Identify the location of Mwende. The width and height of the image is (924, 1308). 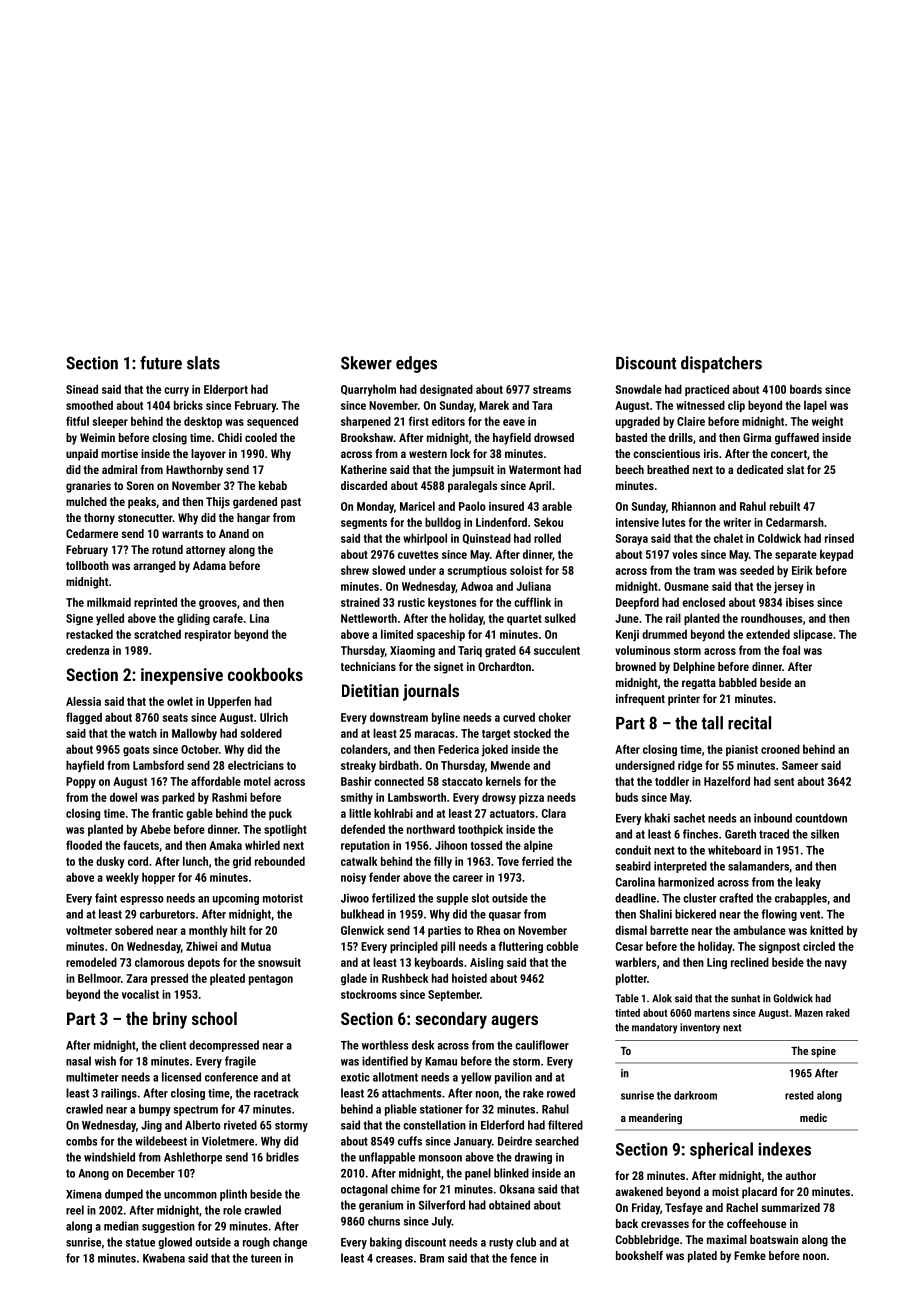
(510, 765).
